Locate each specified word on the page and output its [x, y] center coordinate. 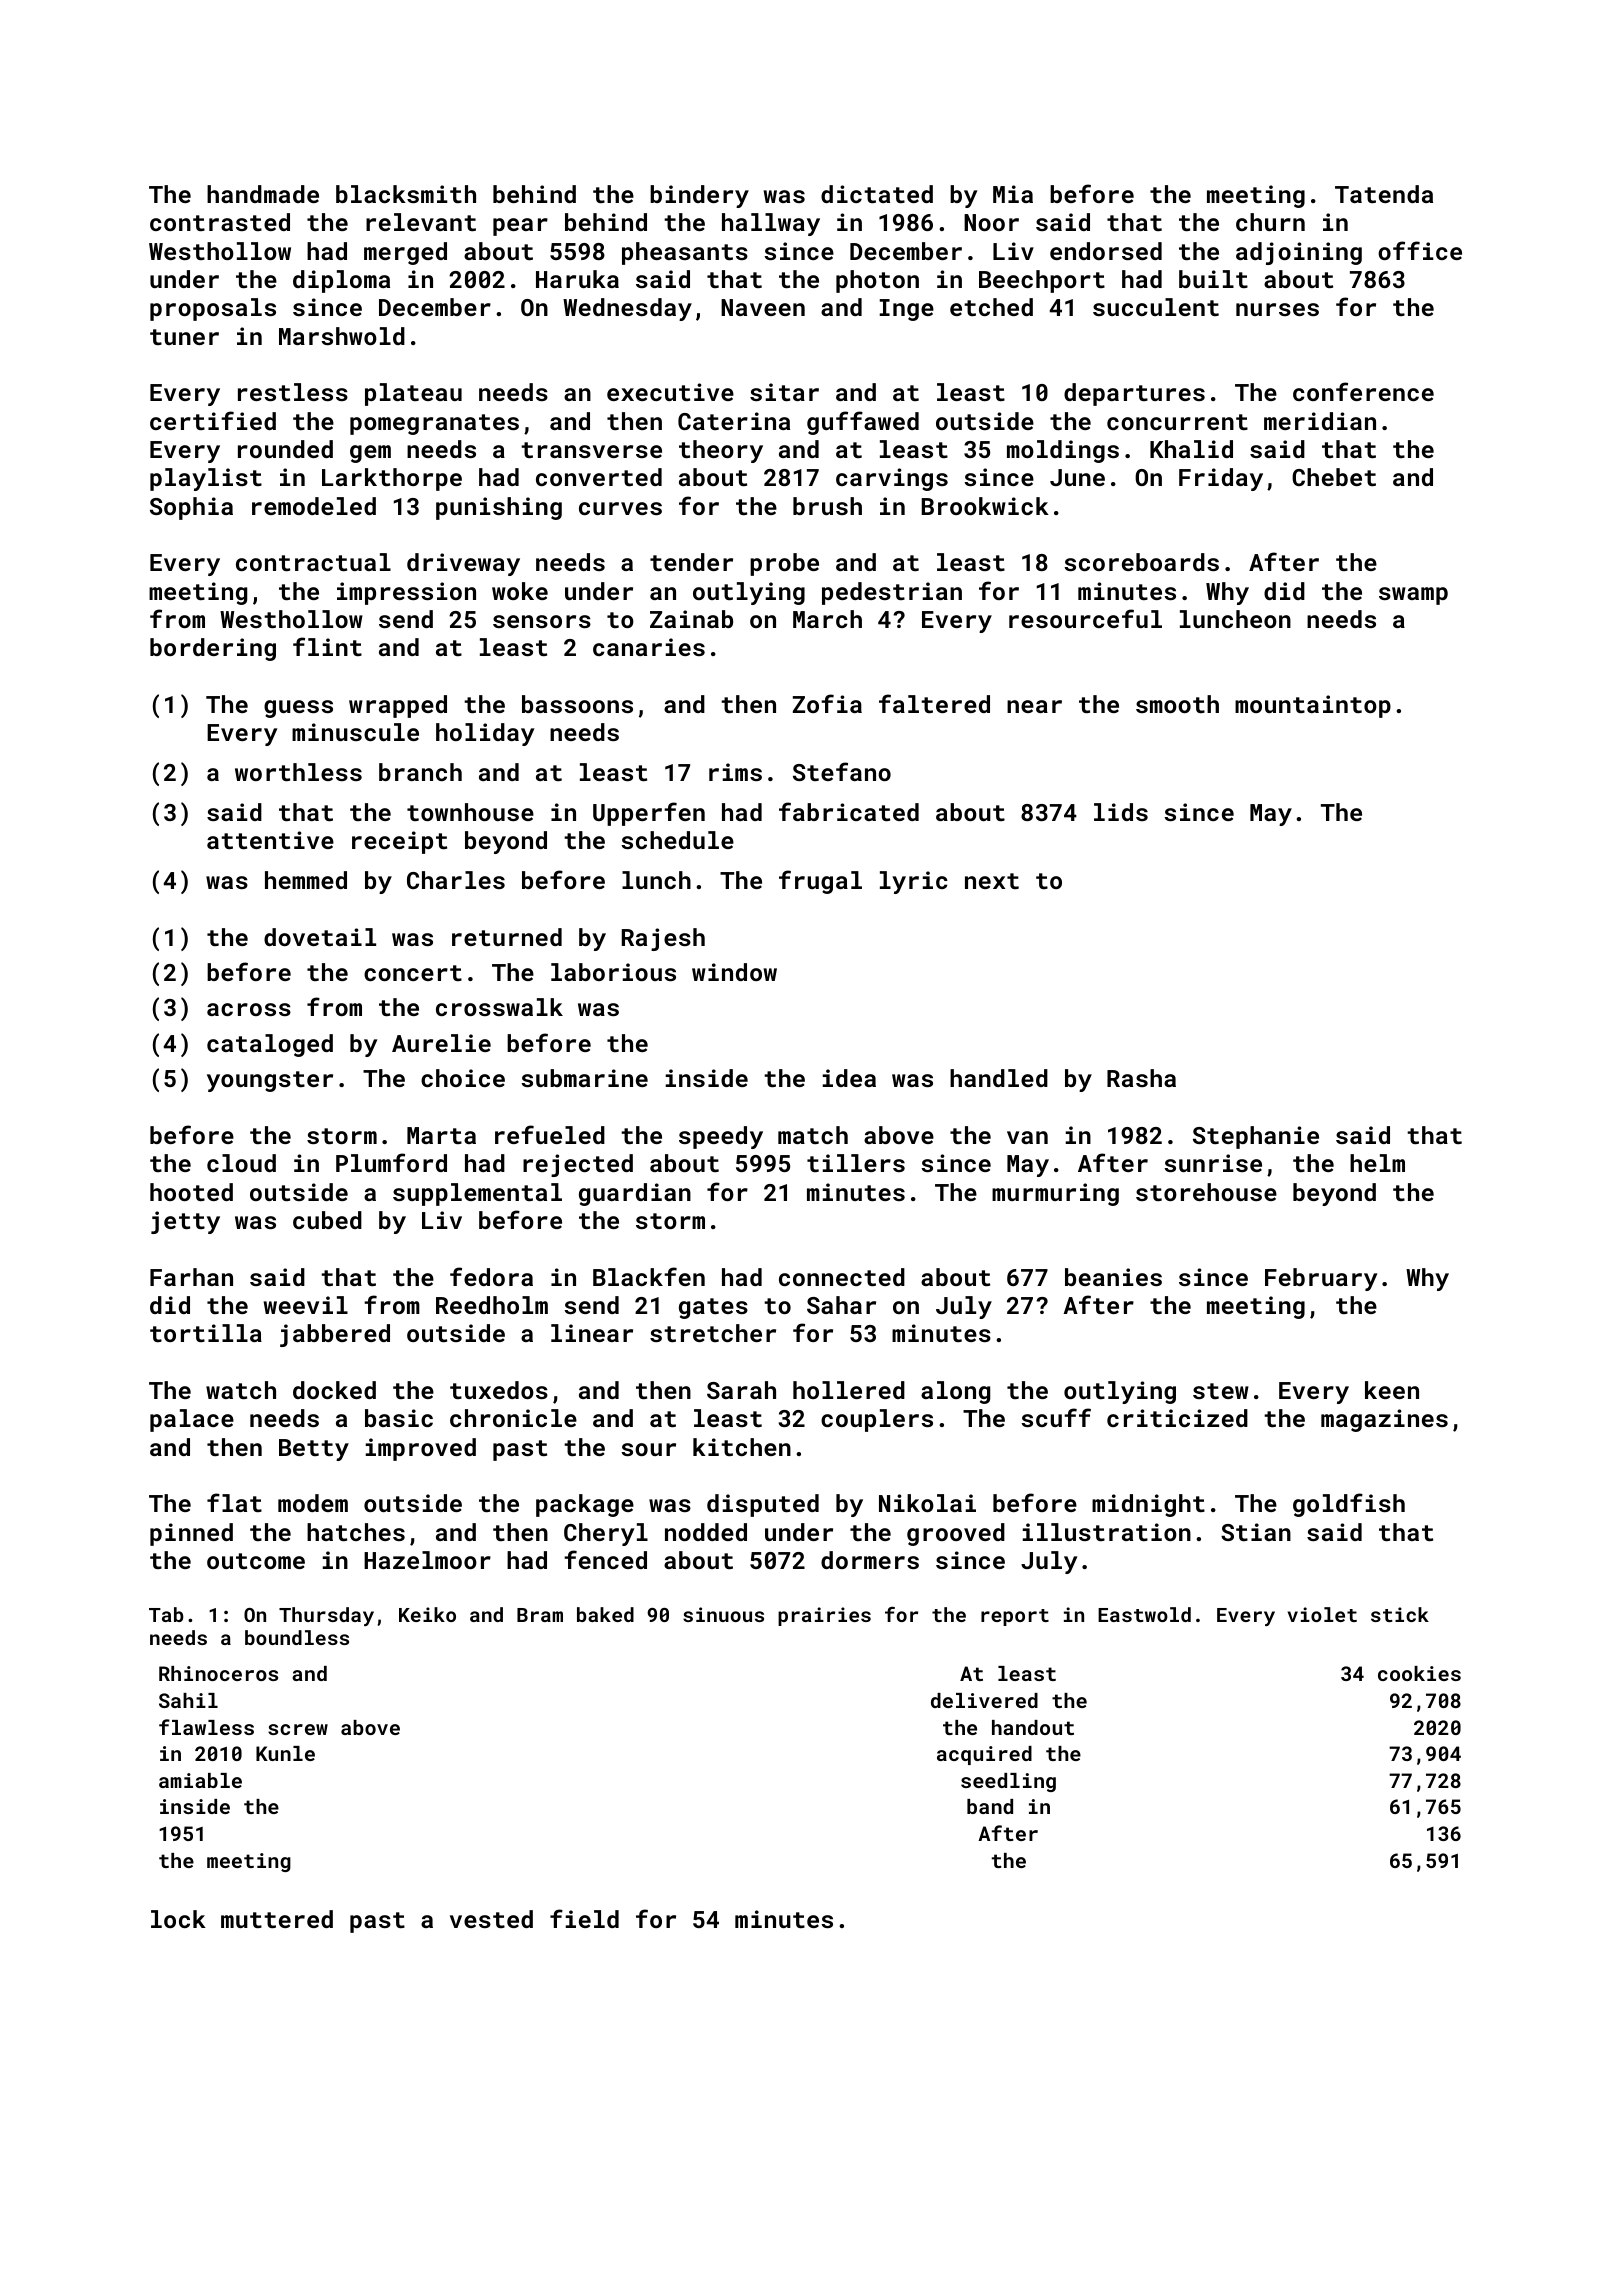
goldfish [1349, 1505]
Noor [991, 222]
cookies [1419, 1673]
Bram [540, 1615]
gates [713, 1308]
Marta [441, 1135]
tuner [184, 337]
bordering [213, 649]
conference [1363, 391]
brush [827, 506]
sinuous [723, 1614]
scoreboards [1141, 562]
